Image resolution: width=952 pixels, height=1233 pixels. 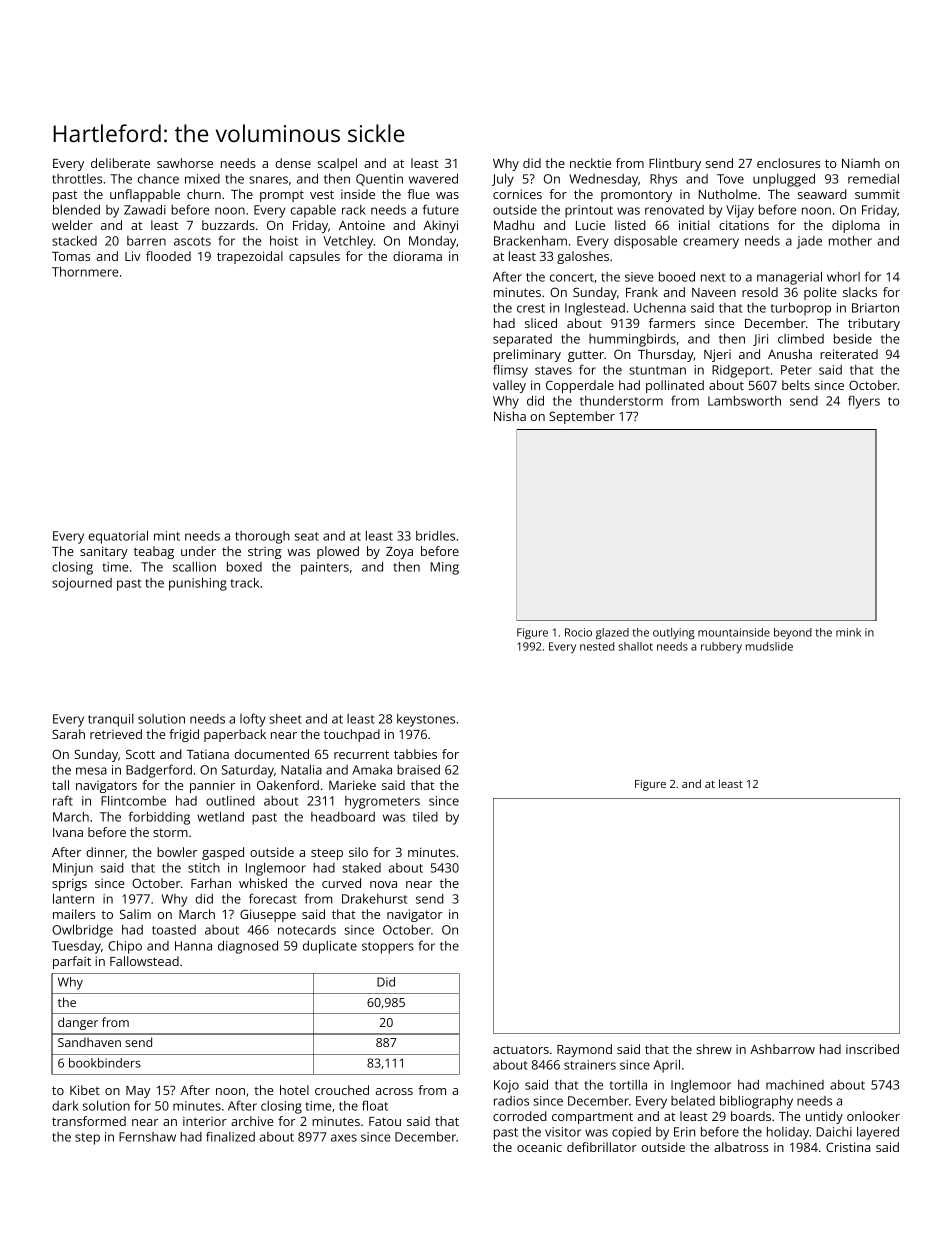 What do you see at coordinates (522, 340) in the screenshot?
I see `separated` at bounding box center [522, 340].
